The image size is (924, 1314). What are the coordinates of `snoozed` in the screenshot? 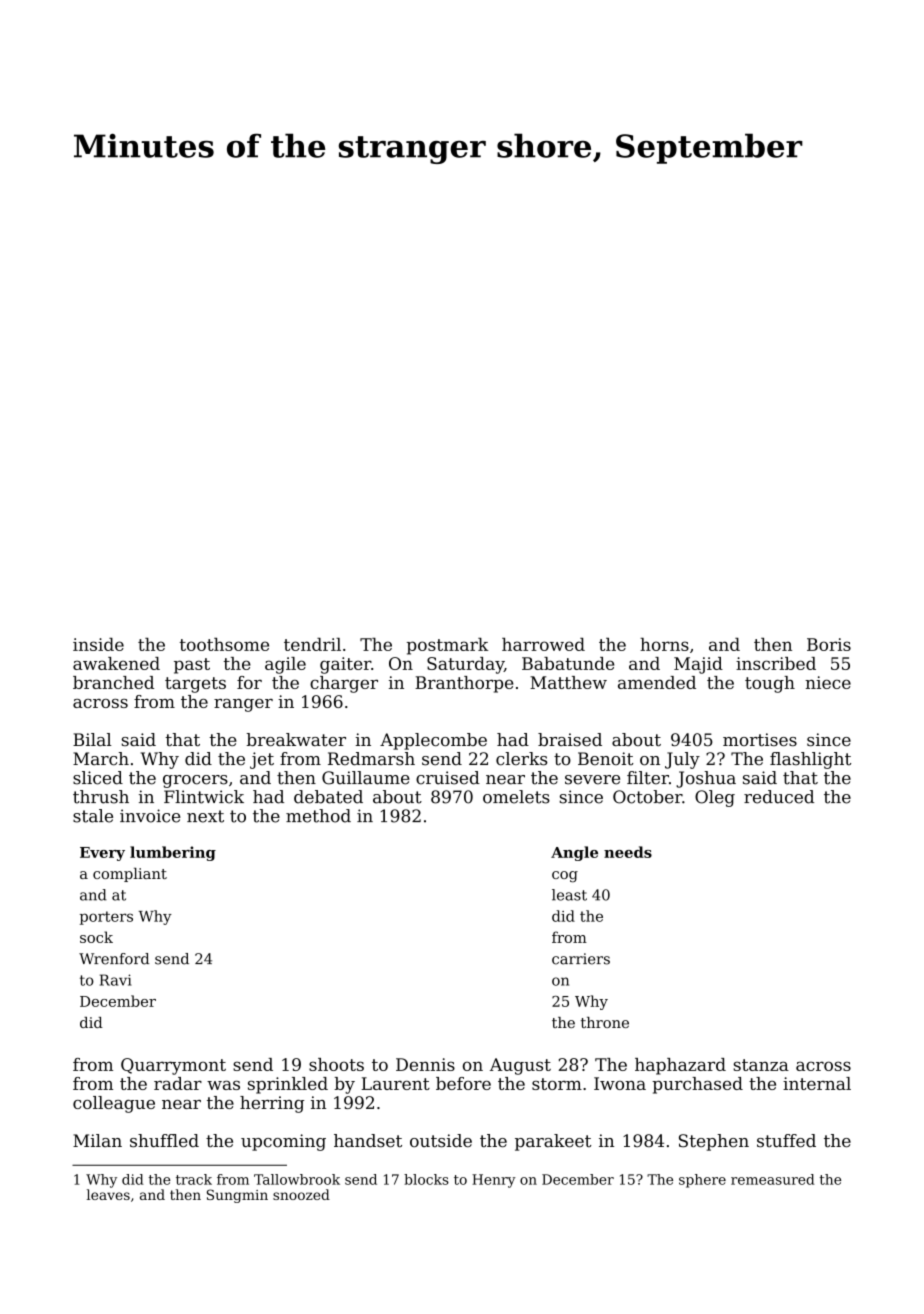 It's located at (301, 1194).
